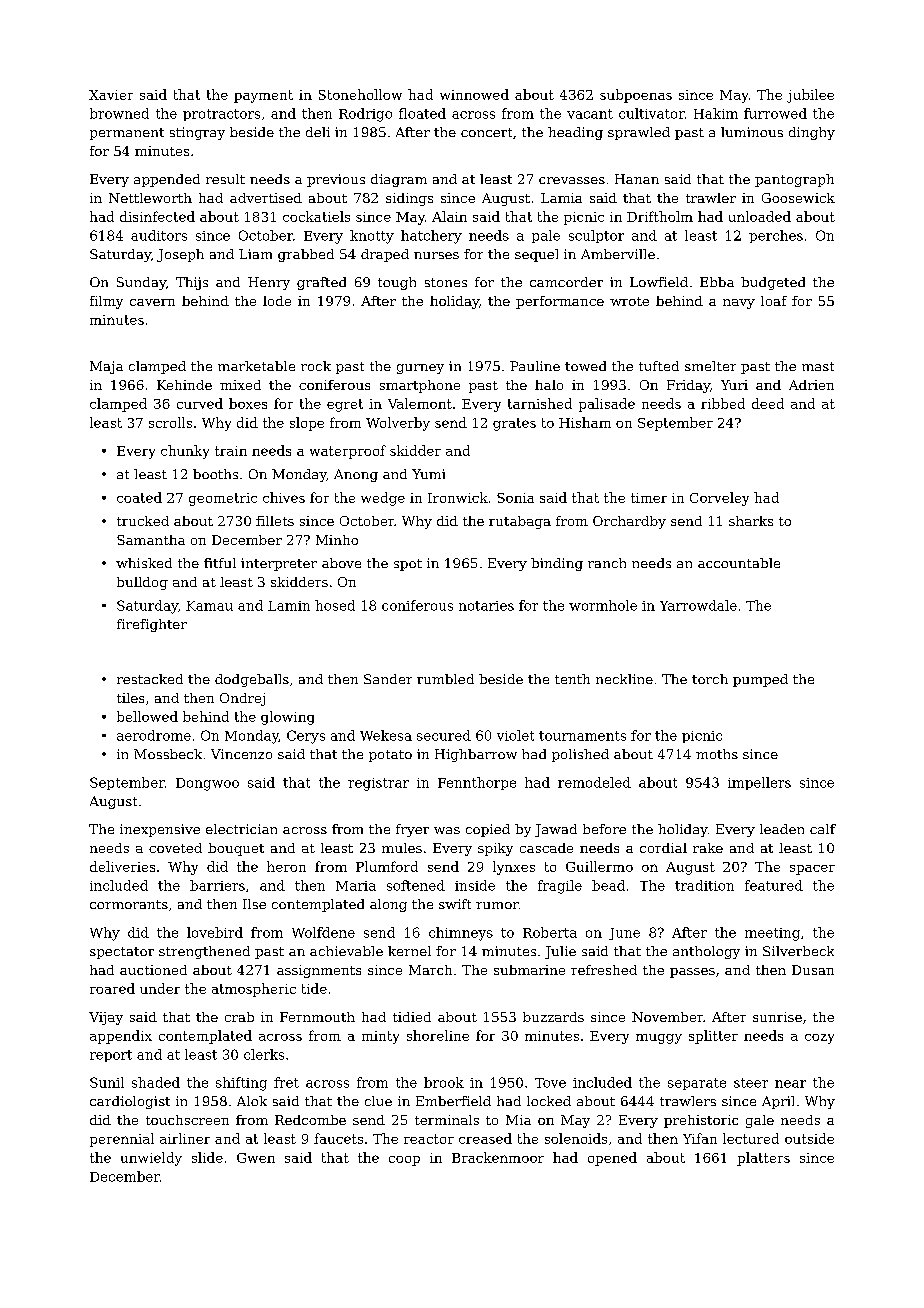  I want to click on gurney, so click(420, 369).
